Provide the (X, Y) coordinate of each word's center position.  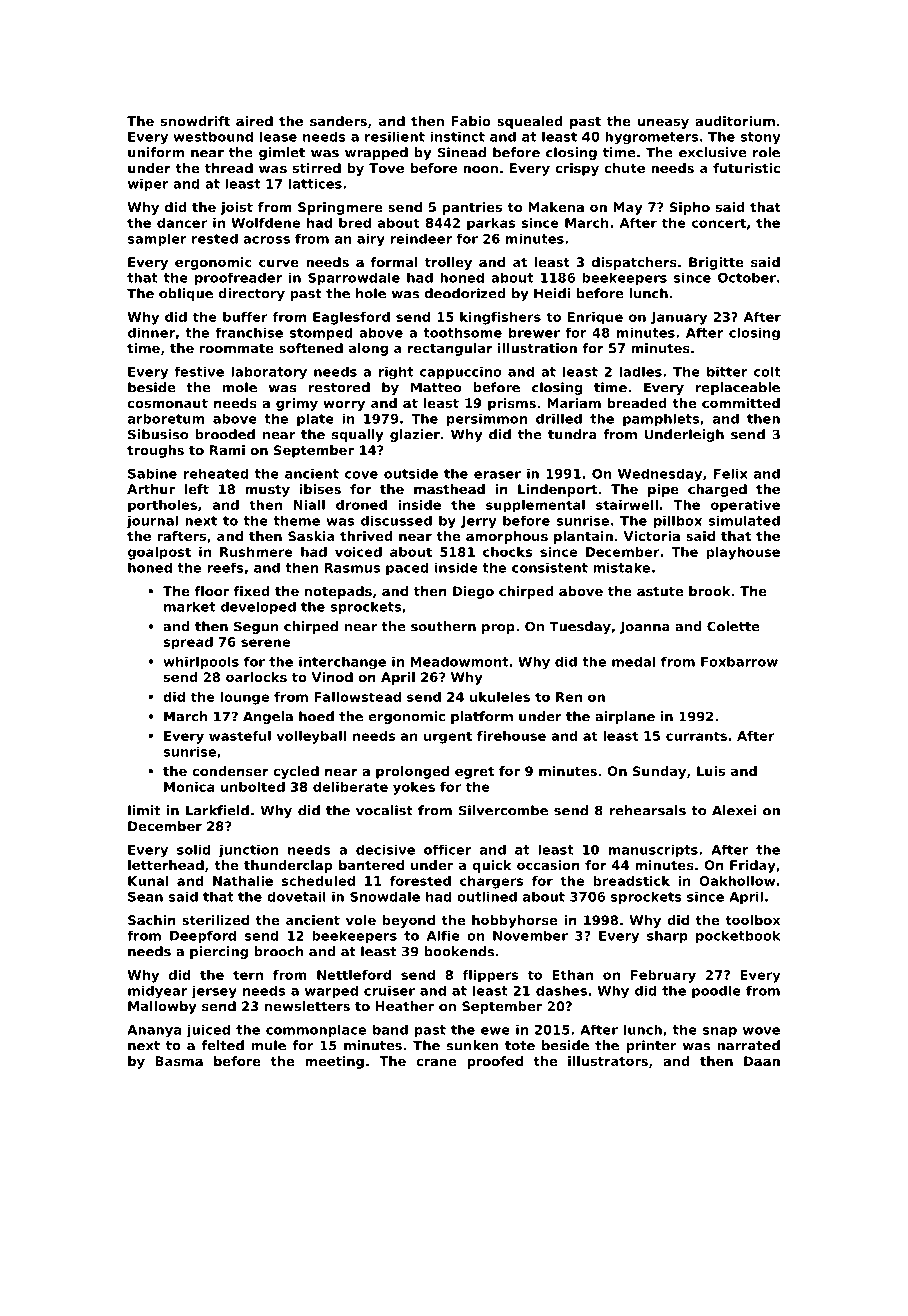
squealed (530, 122)
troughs (155, 451)
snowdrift (195, 121)
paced (407, 568)
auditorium (735, 121)
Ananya (154, 1031)
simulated (744, 520)
